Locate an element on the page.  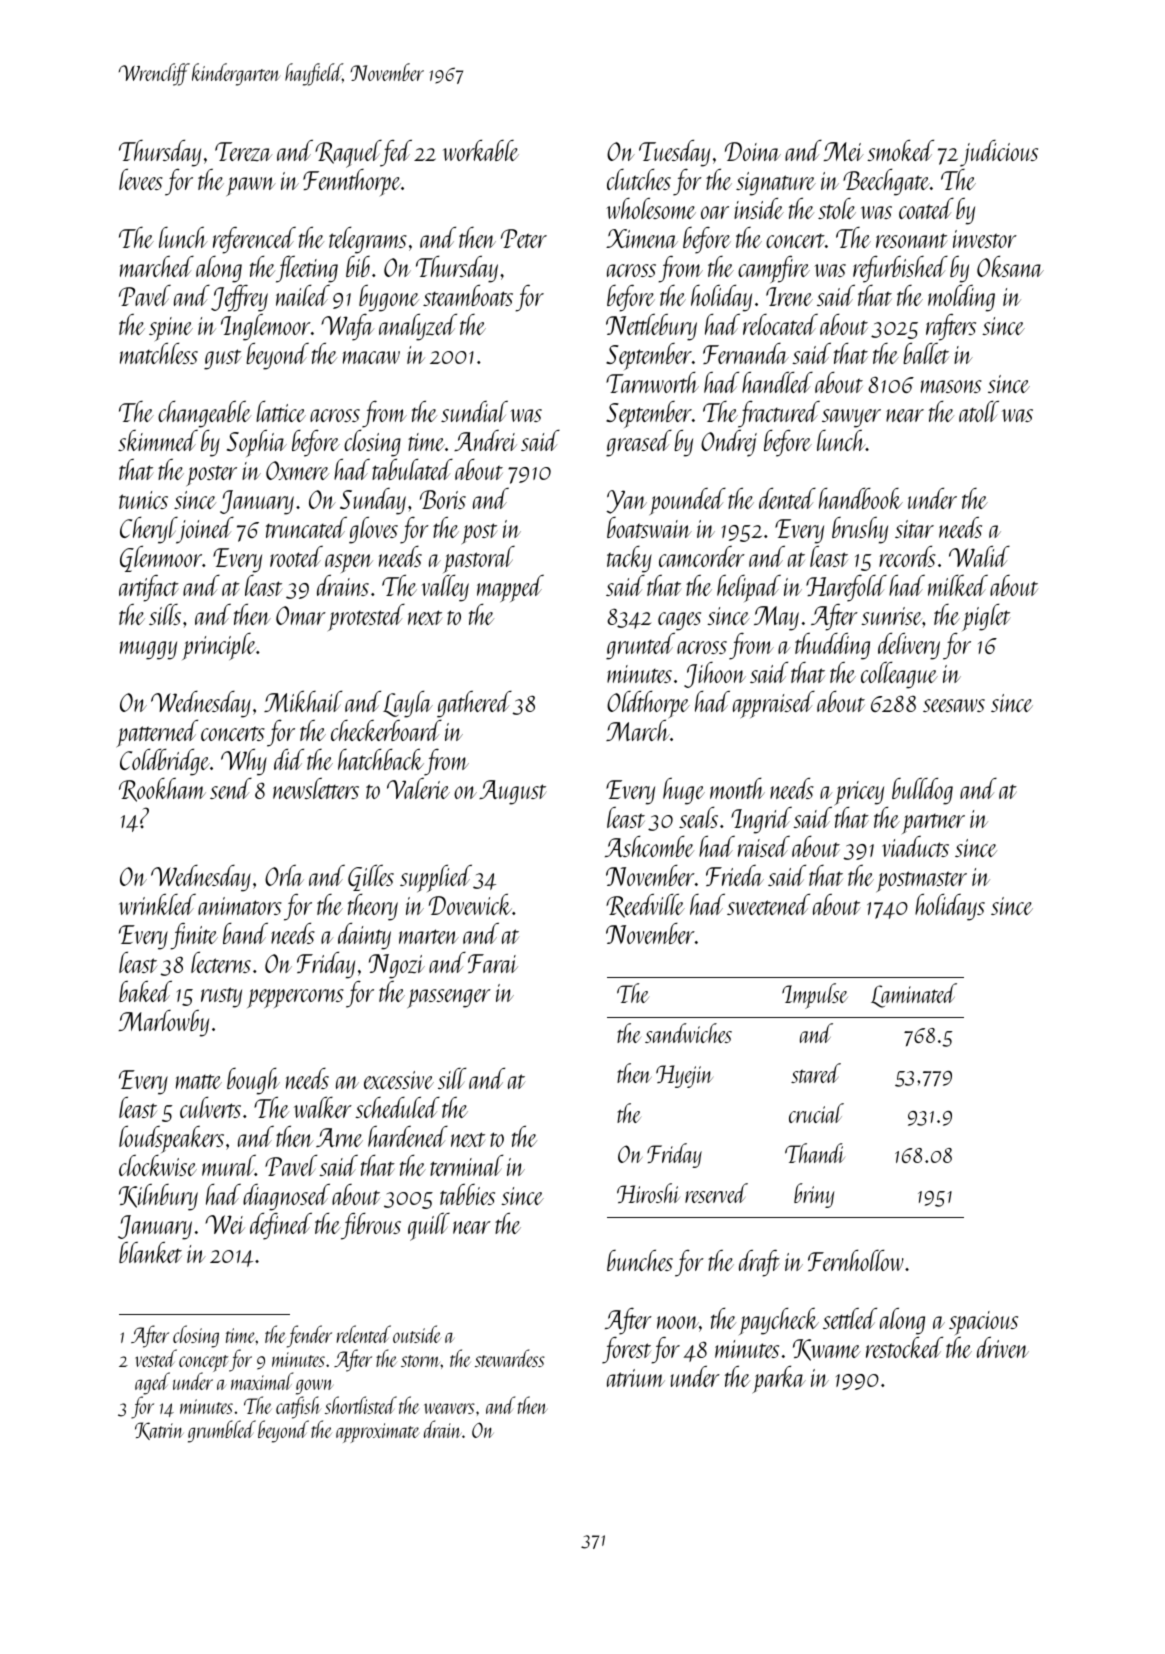
thudding is located at coordinates (832, 646).
